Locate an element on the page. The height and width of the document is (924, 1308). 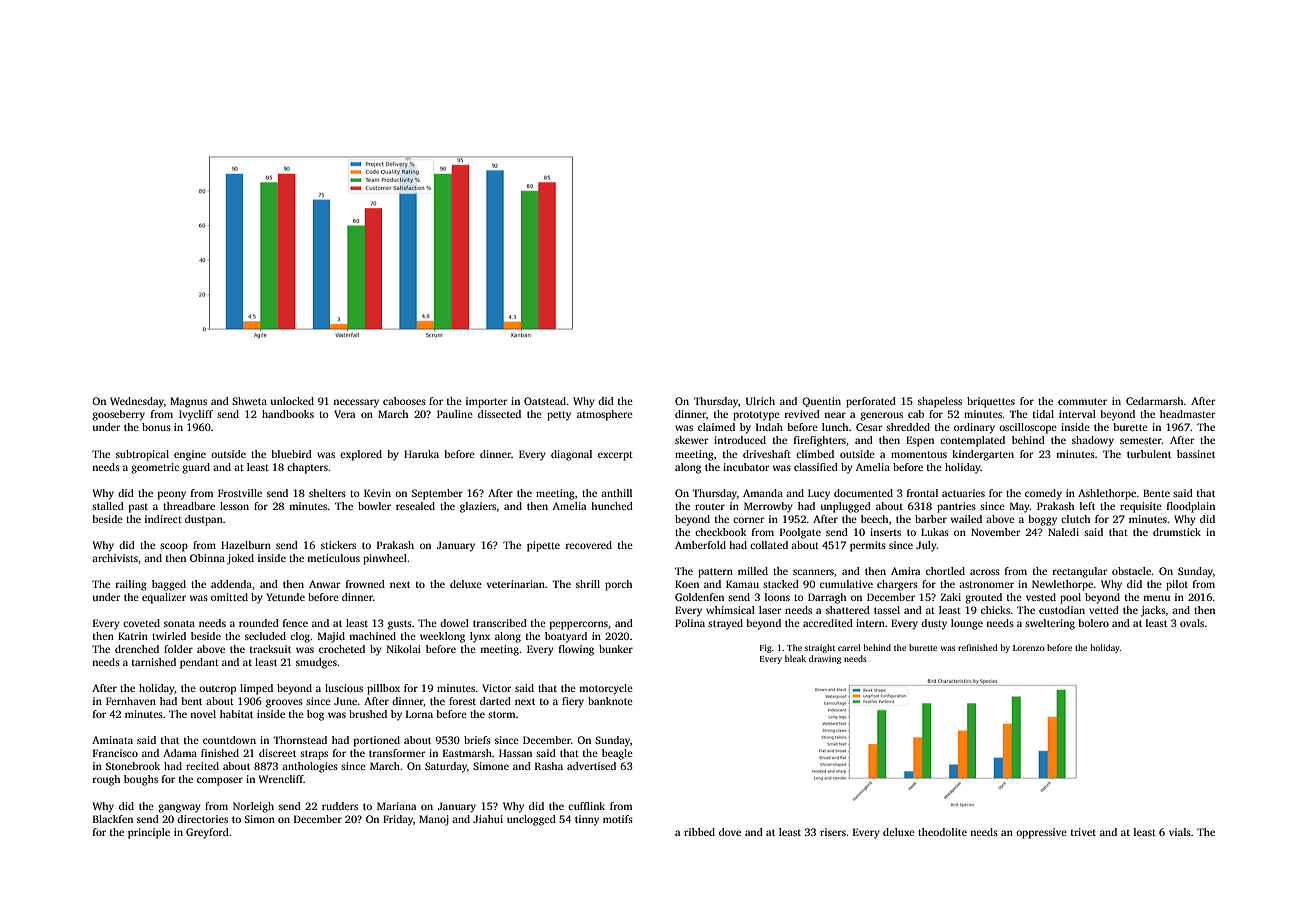
vials is located at coordinates (1180, 832).
